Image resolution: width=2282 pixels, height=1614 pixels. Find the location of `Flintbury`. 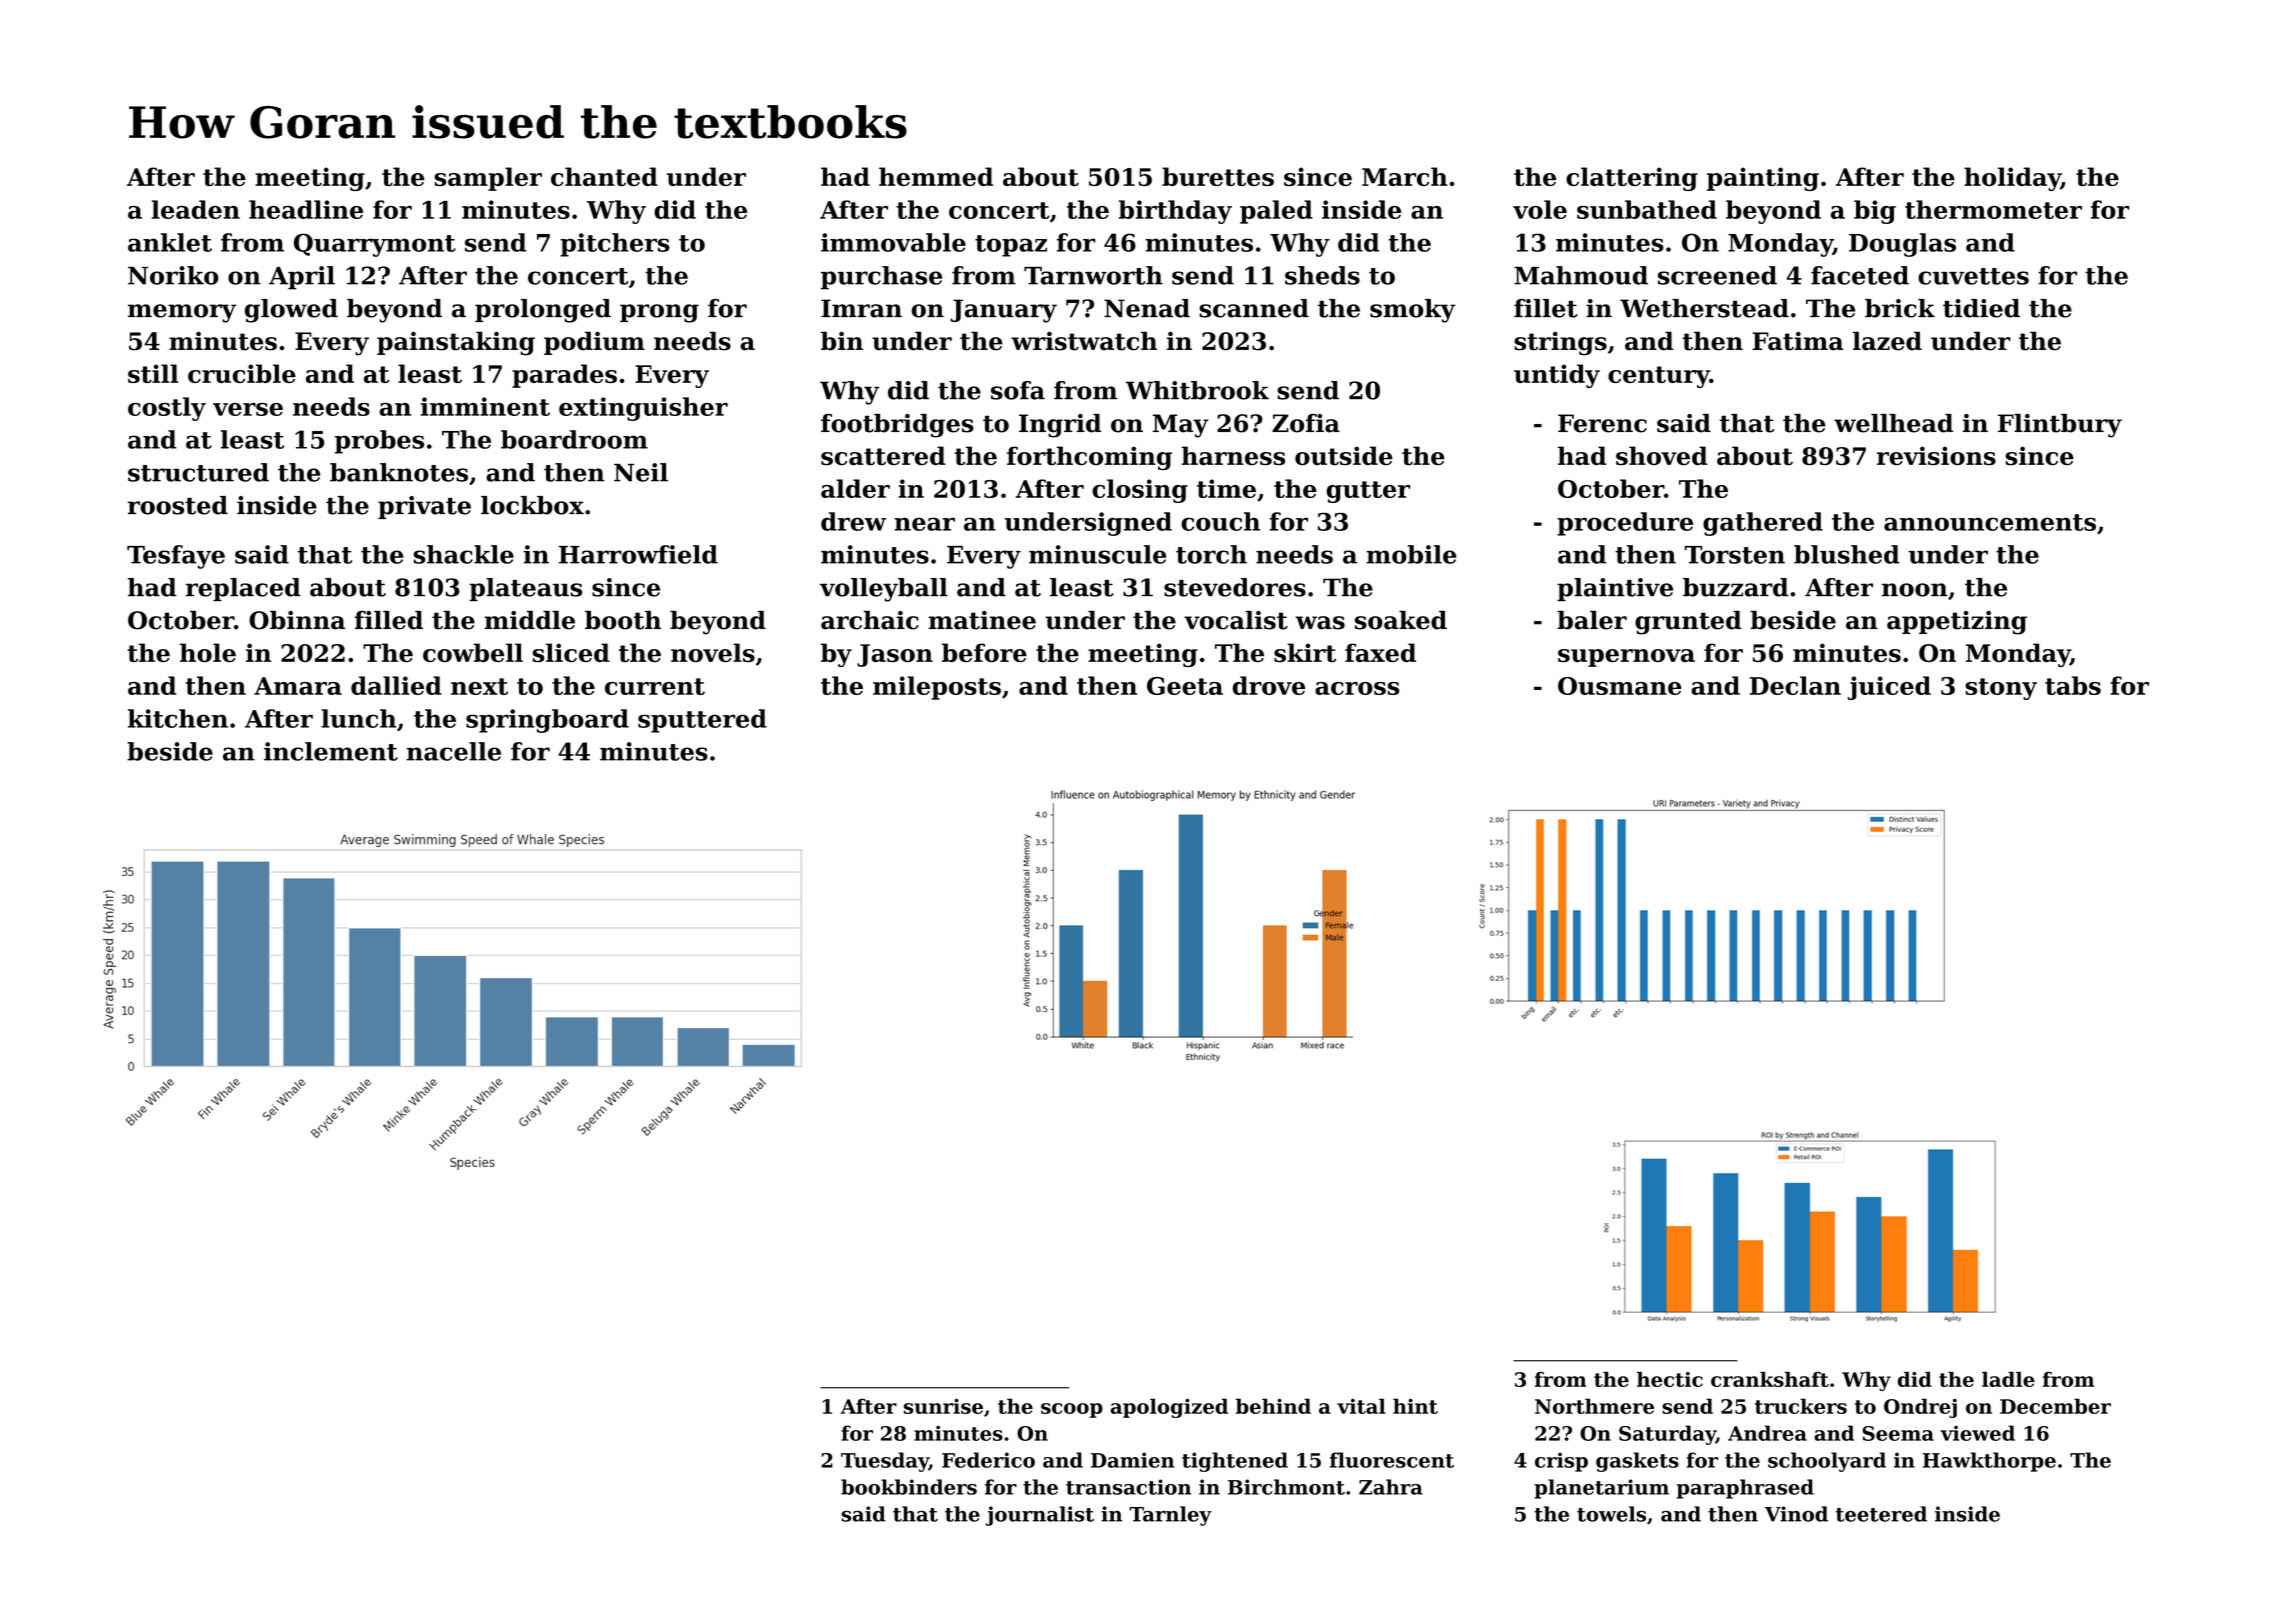

Flintbury is located at coordinates (2060, 426).
